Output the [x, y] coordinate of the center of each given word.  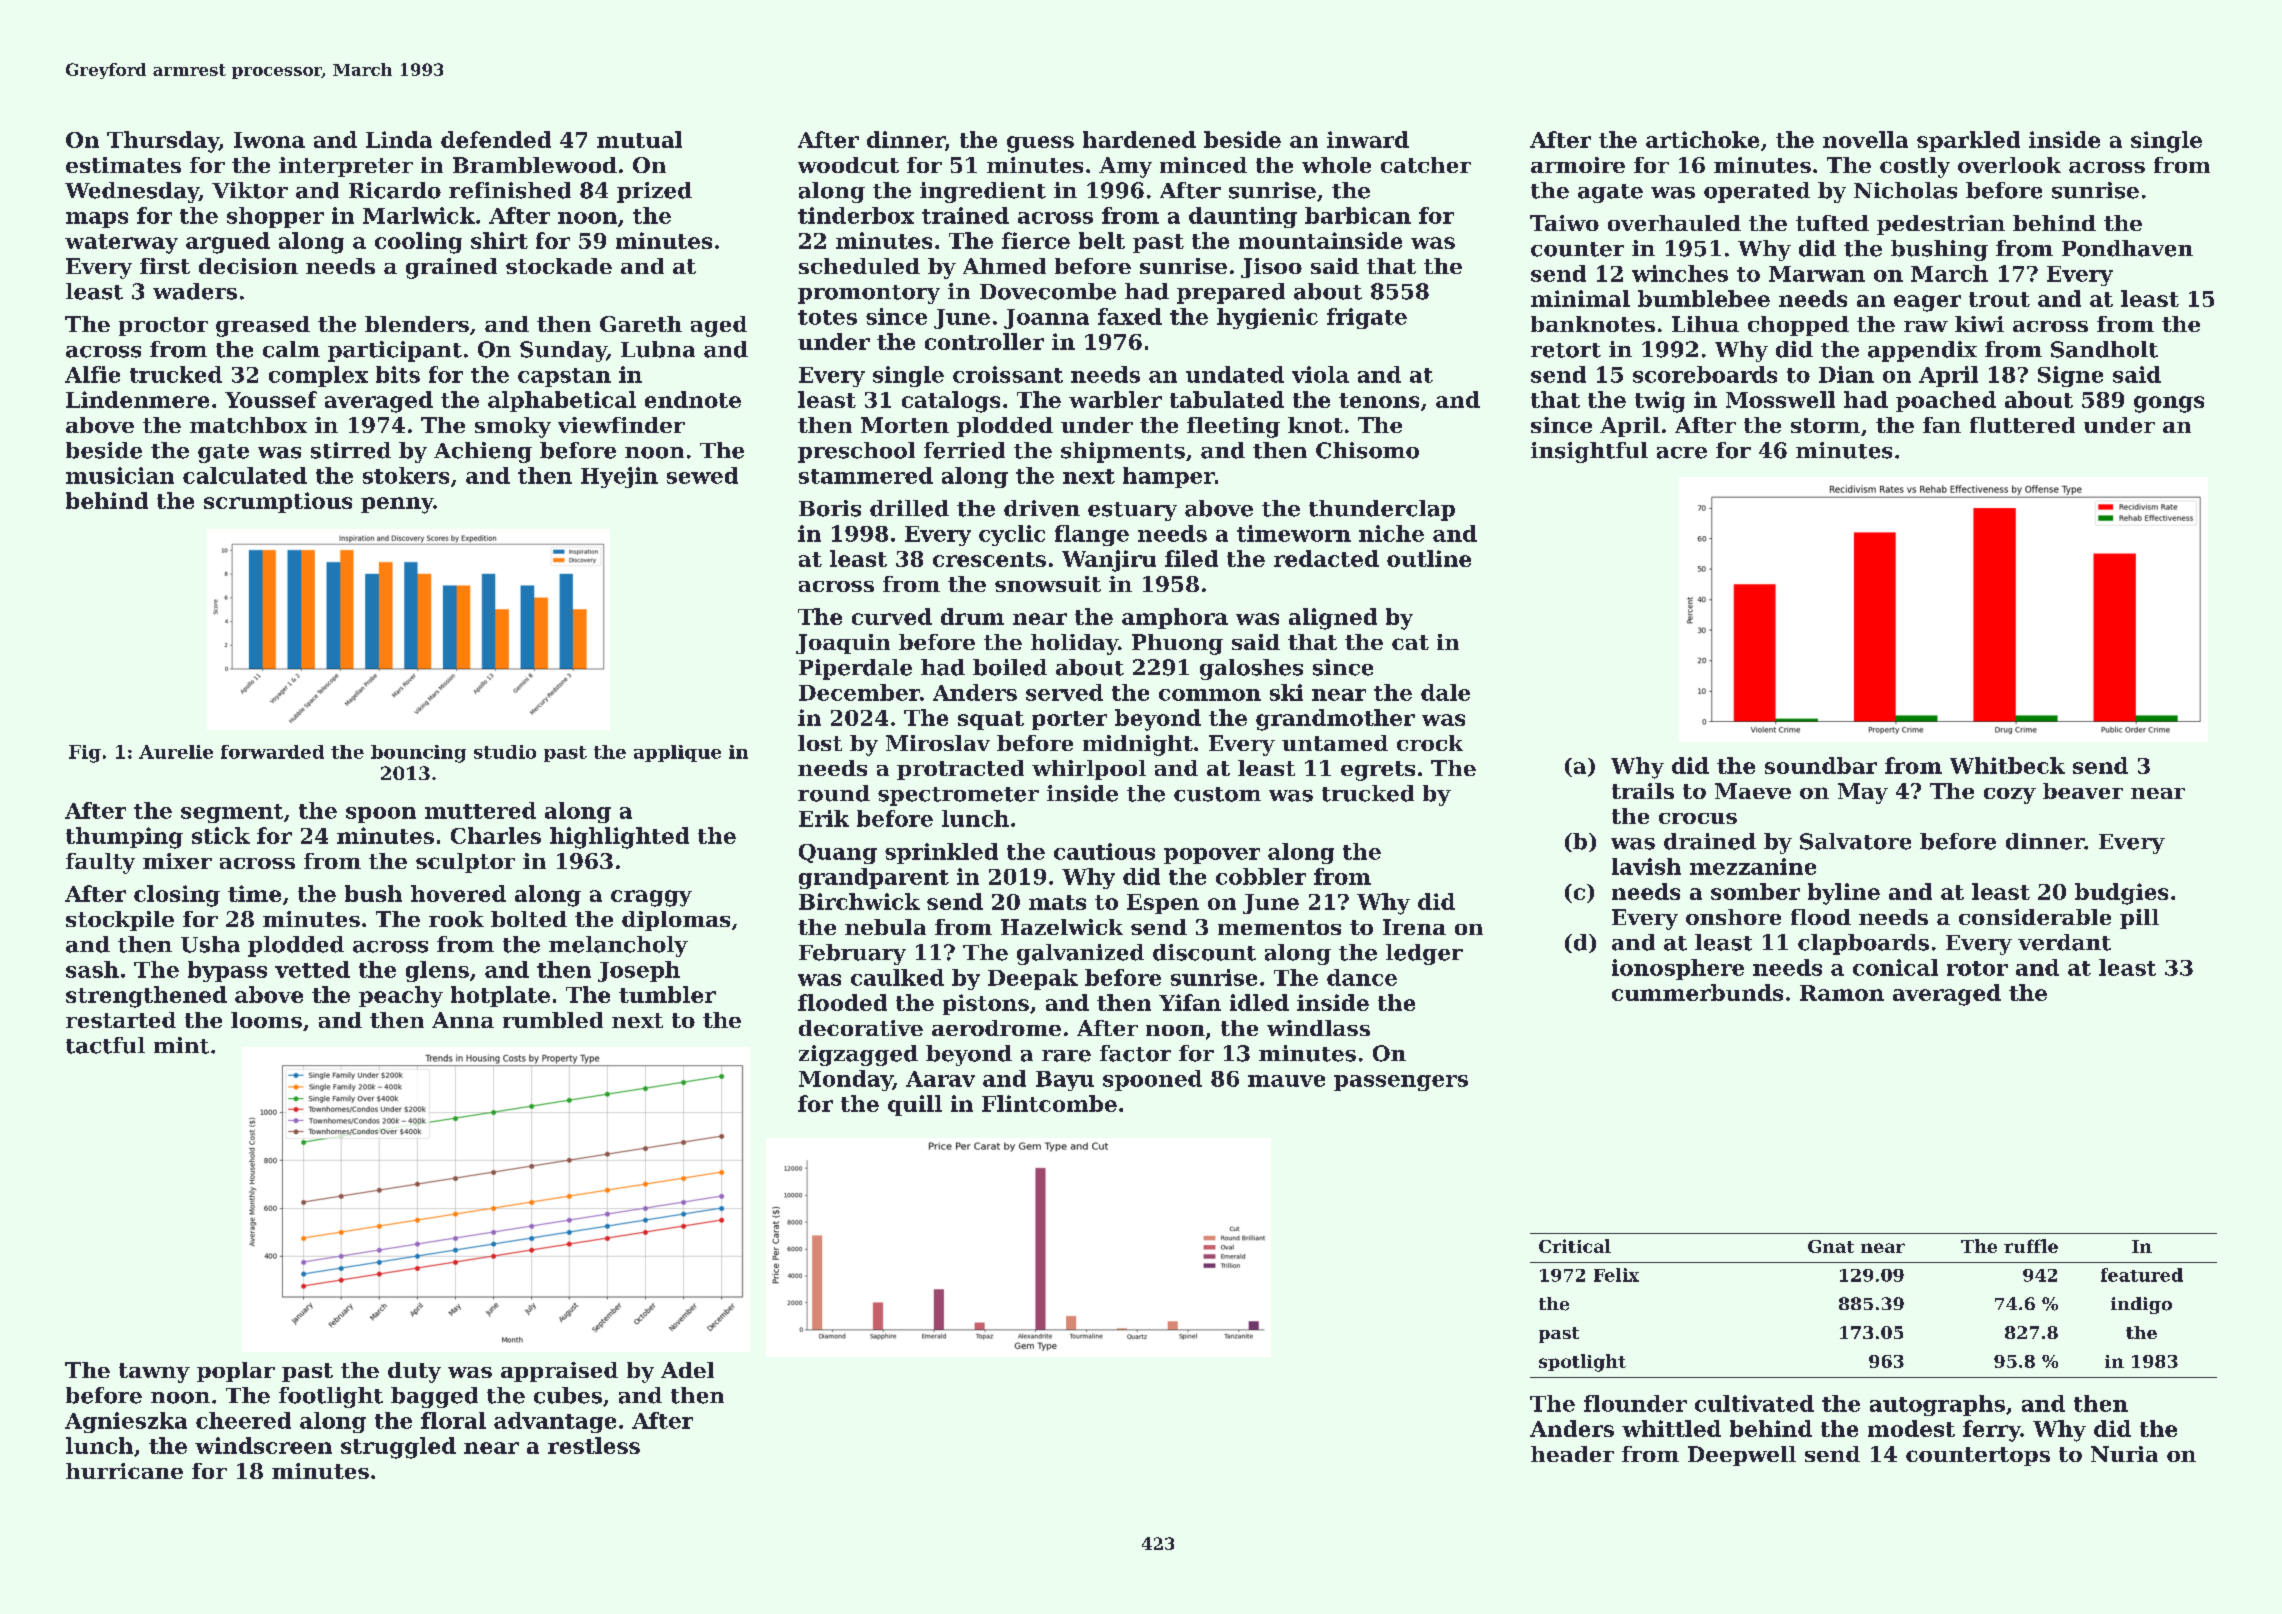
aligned [1333, 619]
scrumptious [278, 502]
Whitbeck [2007, 765]
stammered [866, 475]
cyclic [1012, 535]
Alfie [92, 374]
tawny [154, 1373]
